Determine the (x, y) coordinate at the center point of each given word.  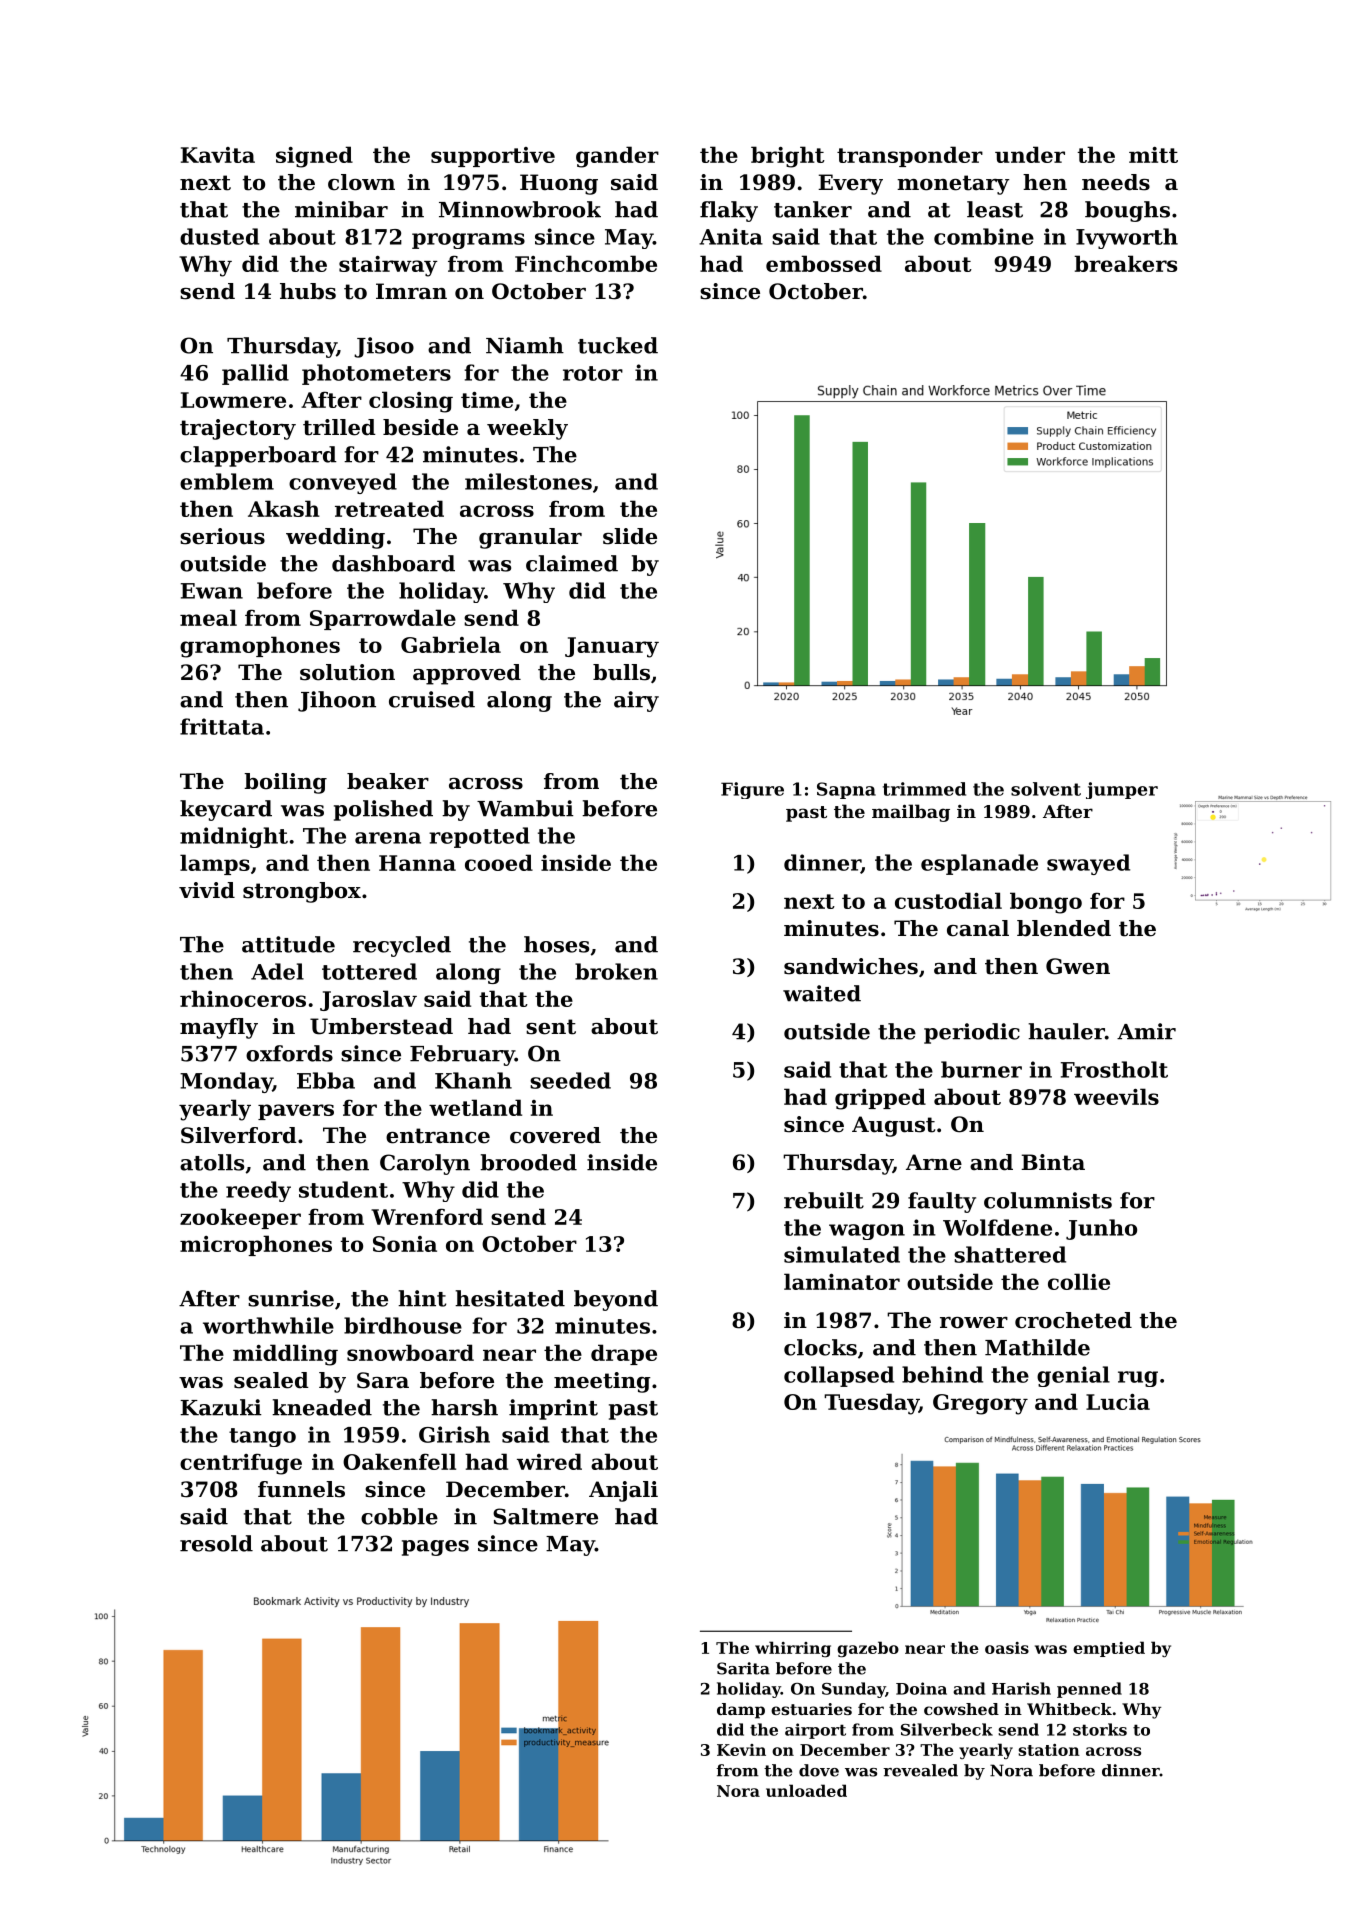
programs (468, 241)
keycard (226, 810)
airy (636, 701)
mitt (1153, 155)
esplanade (979, 864)
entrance (438, 1136)
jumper (1122, 790)
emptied (1109, 1649)
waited (822, 993)
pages (435, 1548)
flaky (729, 211)
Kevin (741, 1750)
